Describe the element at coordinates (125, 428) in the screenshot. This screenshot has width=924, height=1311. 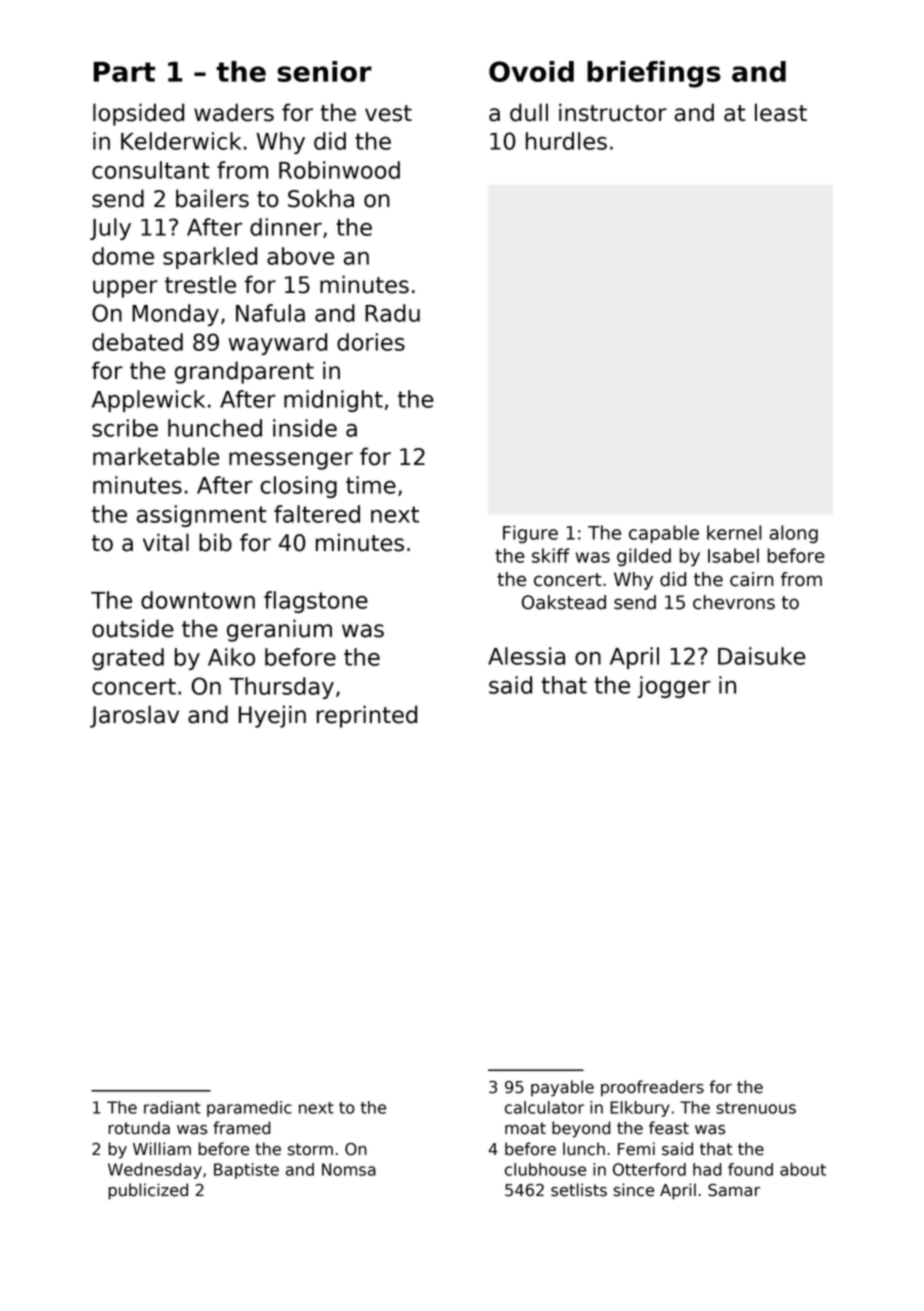
I see `scribe` at that location.
